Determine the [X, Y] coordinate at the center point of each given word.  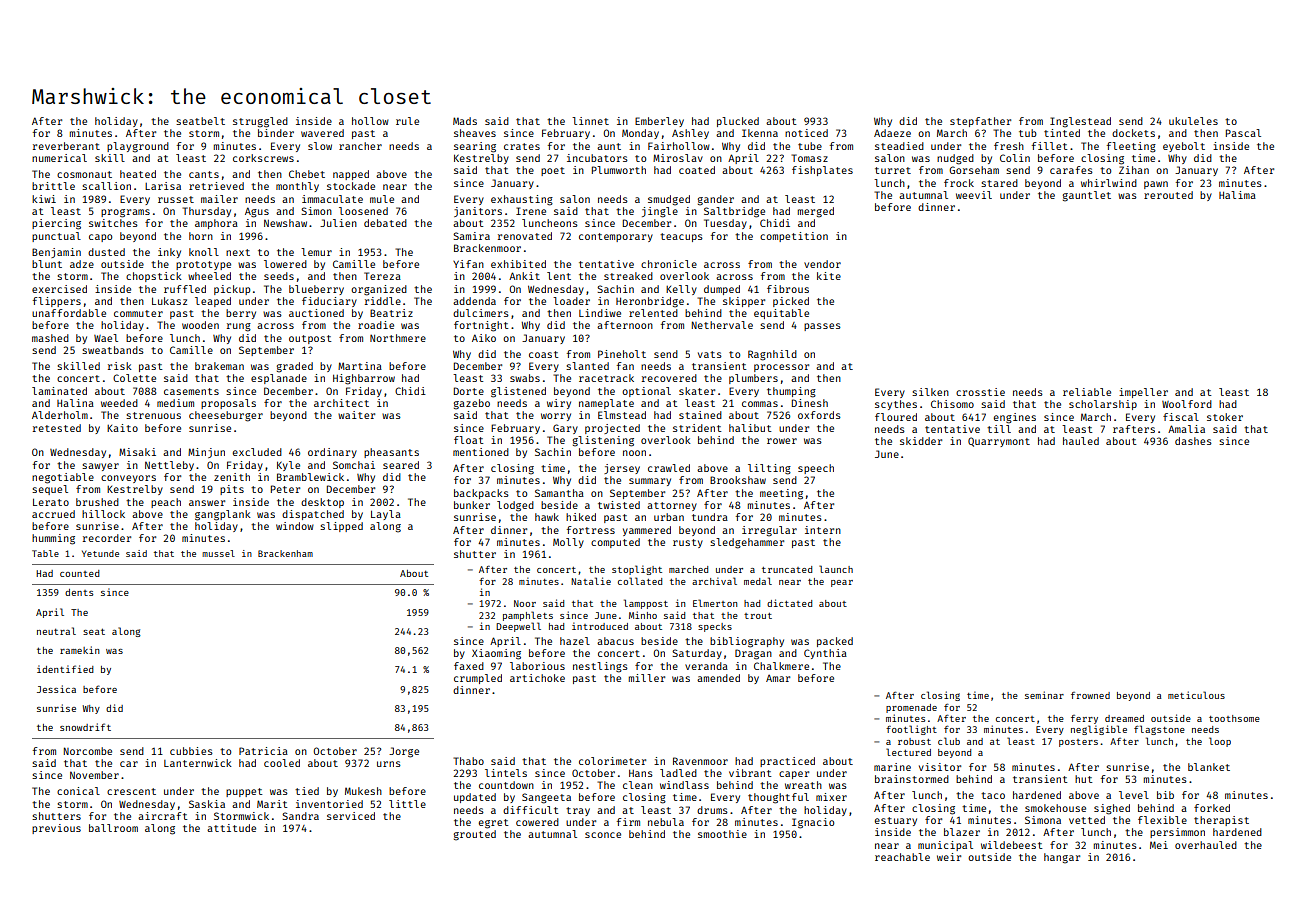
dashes [1193, 441]
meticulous [1196, 695]
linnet [590, 121]
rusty [688, 543]
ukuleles [1193, 121]
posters [1078, 743]
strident [697, 428]
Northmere [398, 338]
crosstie [980, 392]
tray [578, 811]
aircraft [163, 816]
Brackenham [285, 553]
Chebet [307, 174]
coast [544, 354]
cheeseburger [226, 416]
